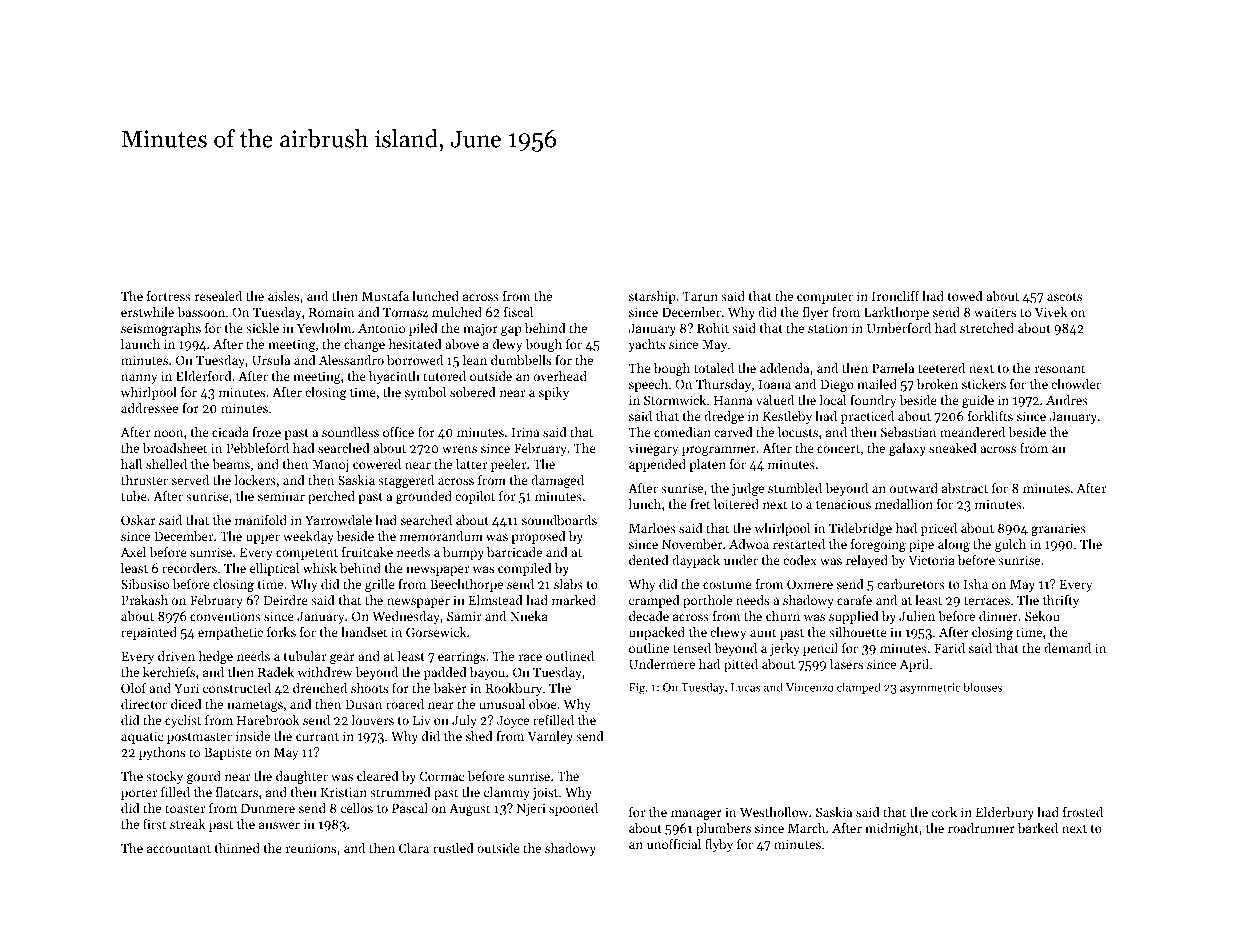 The image size is (1233, 952). What do you see at coordinates (696, 815) in the screenshot?
I see `manager` at bounding box center [696, 815].
